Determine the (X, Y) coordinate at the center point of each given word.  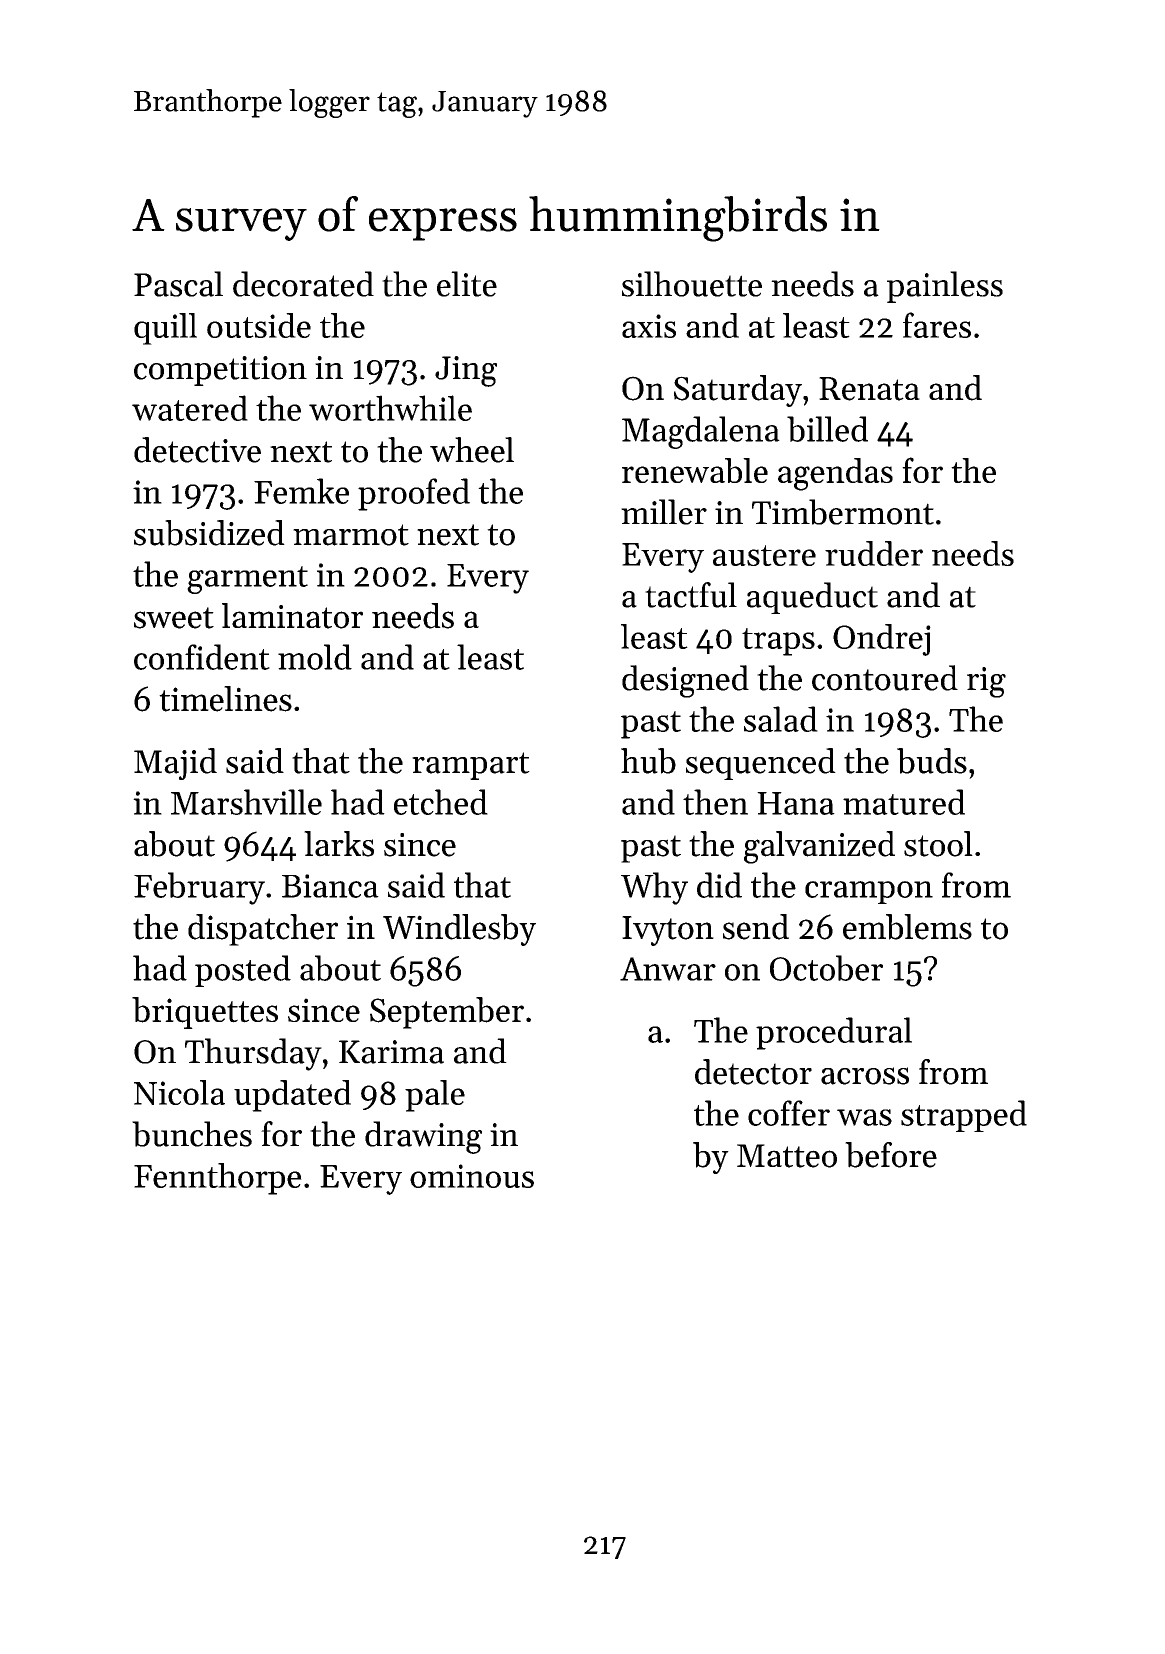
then (715, 802)
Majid (175, 764)
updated (292, 1096)
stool (938, 844)
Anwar (668, 969)
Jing (466, 371)
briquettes (205, 1013)
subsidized (209, 533)
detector (753, 1072)
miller (664, 512)
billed (827, 429)
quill (165, 329)
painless (945, 287)
